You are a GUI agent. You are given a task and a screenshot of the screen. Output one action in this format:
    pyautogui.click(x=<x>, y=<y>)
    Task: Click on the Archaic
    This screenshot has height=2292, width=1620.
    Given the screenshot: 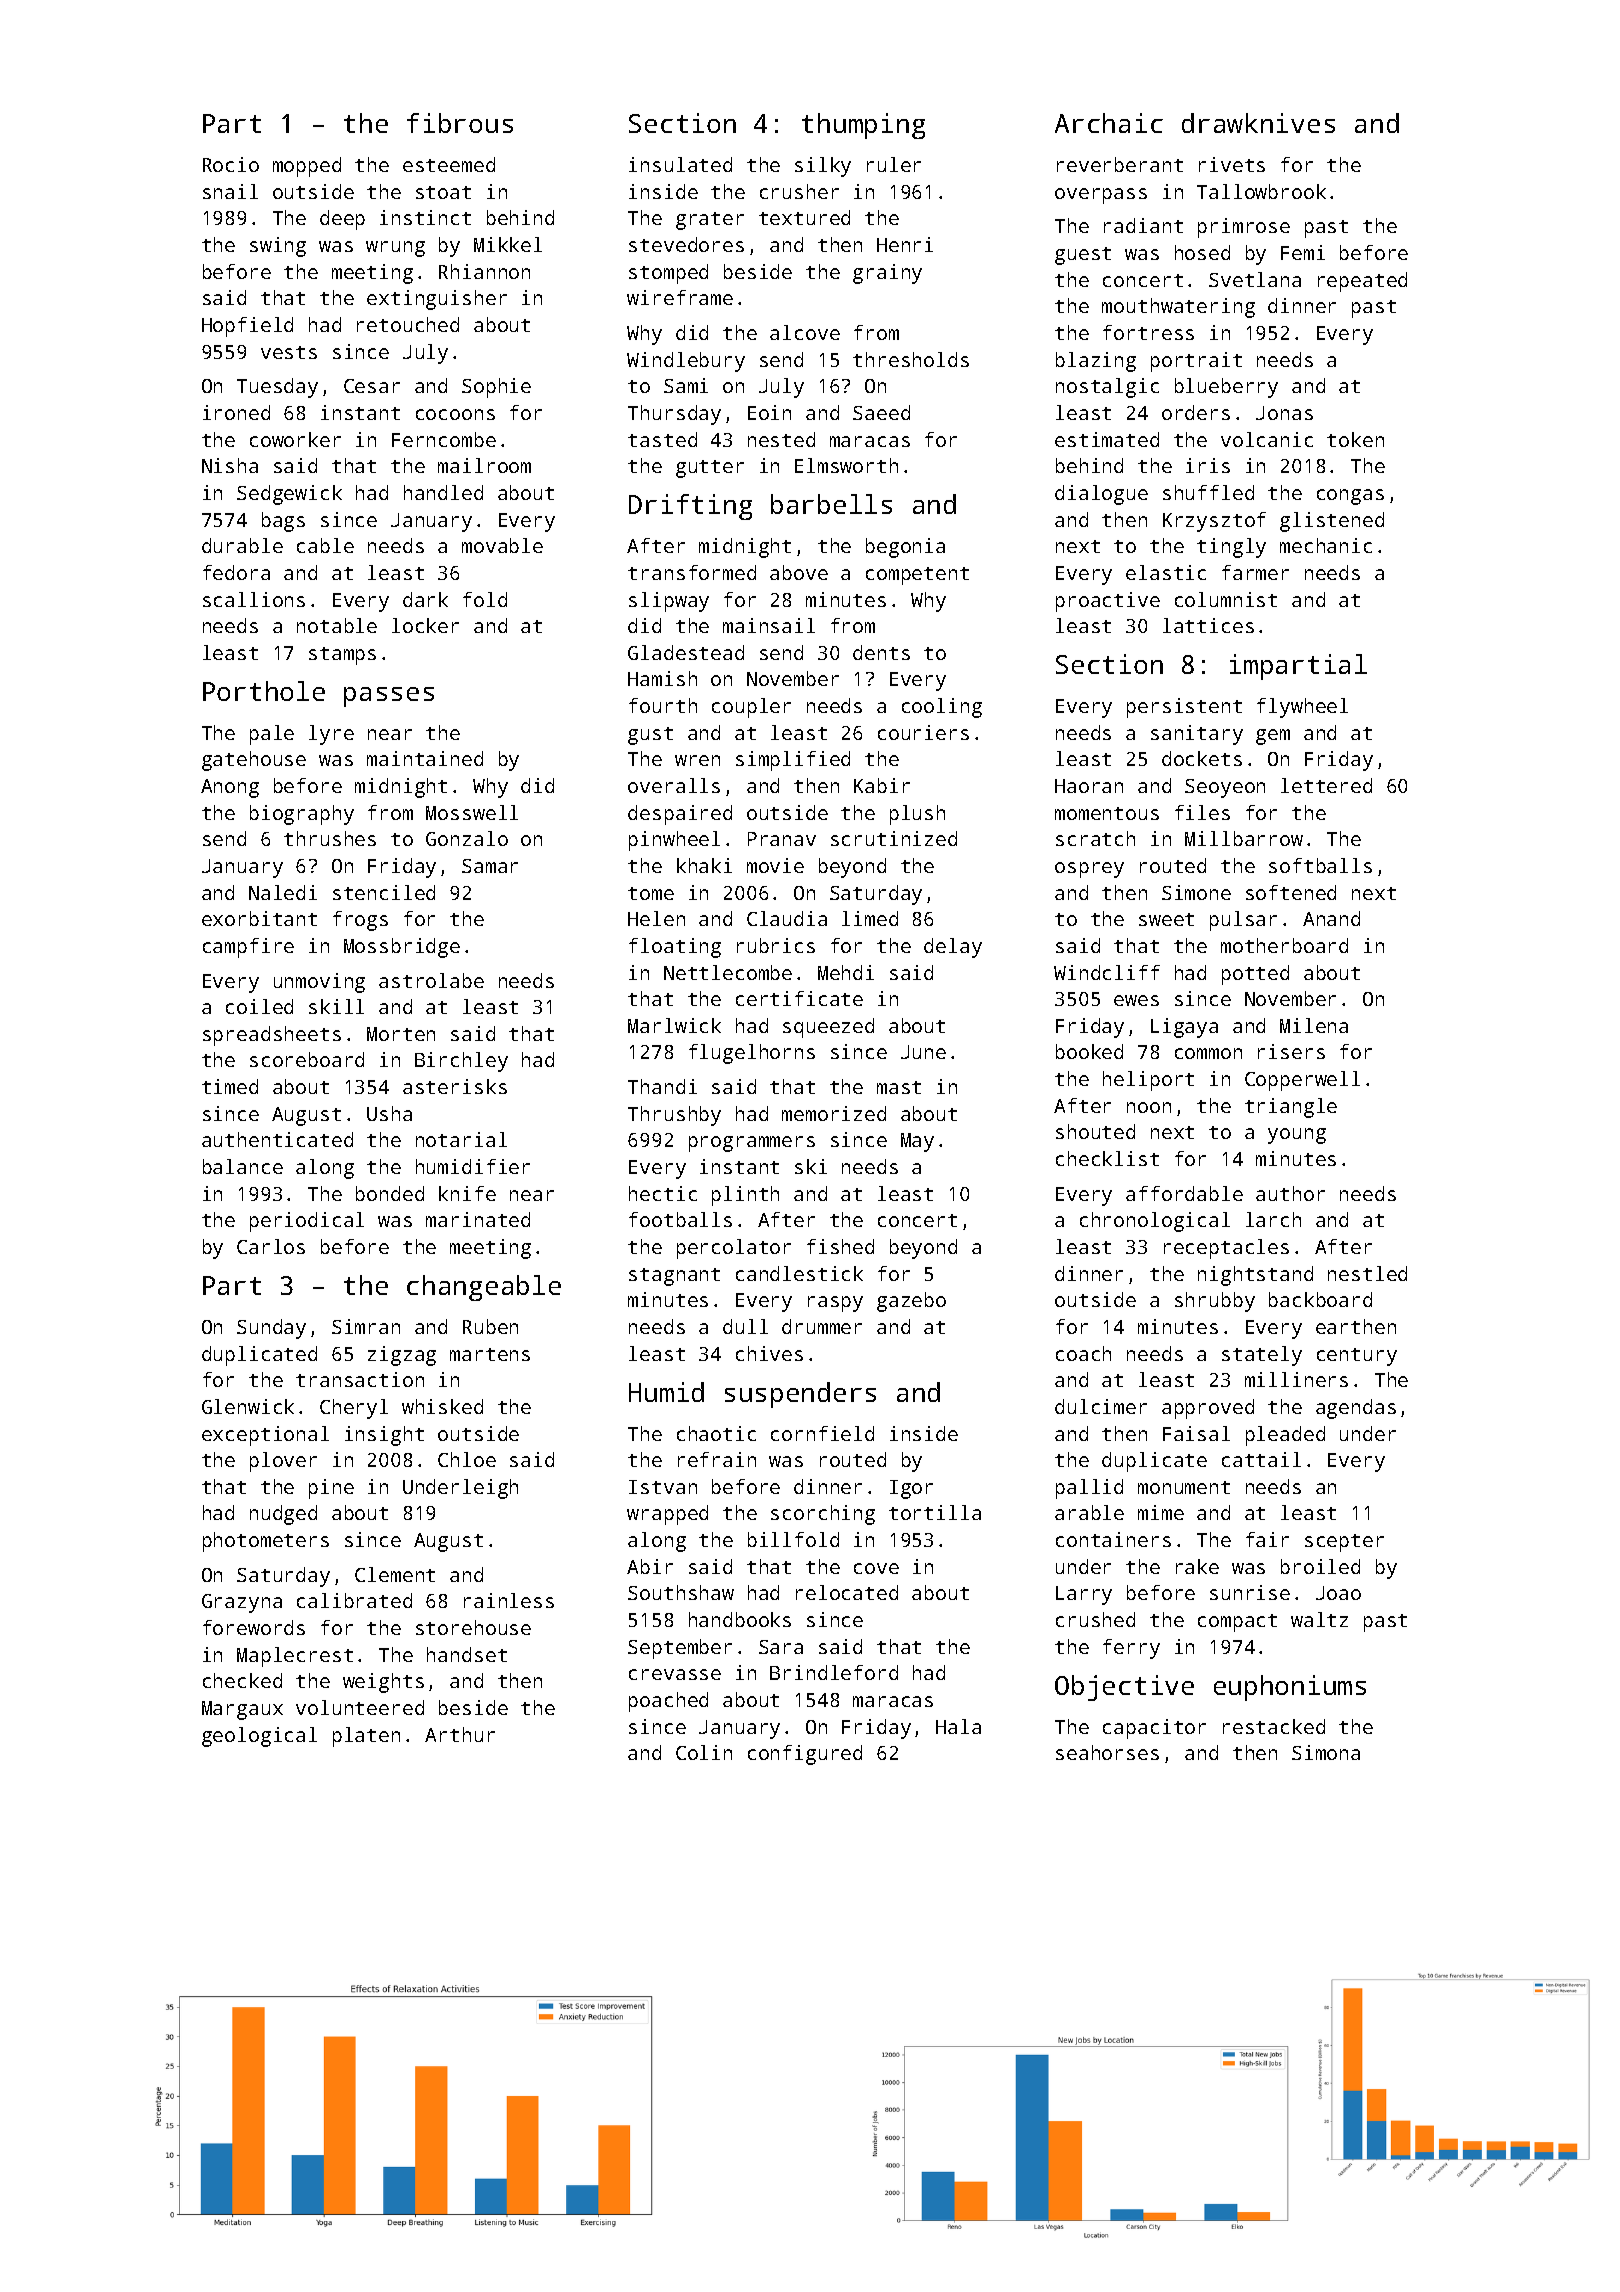 What is the action you would take?
    pyautogui.click(x=1109, y=123)
